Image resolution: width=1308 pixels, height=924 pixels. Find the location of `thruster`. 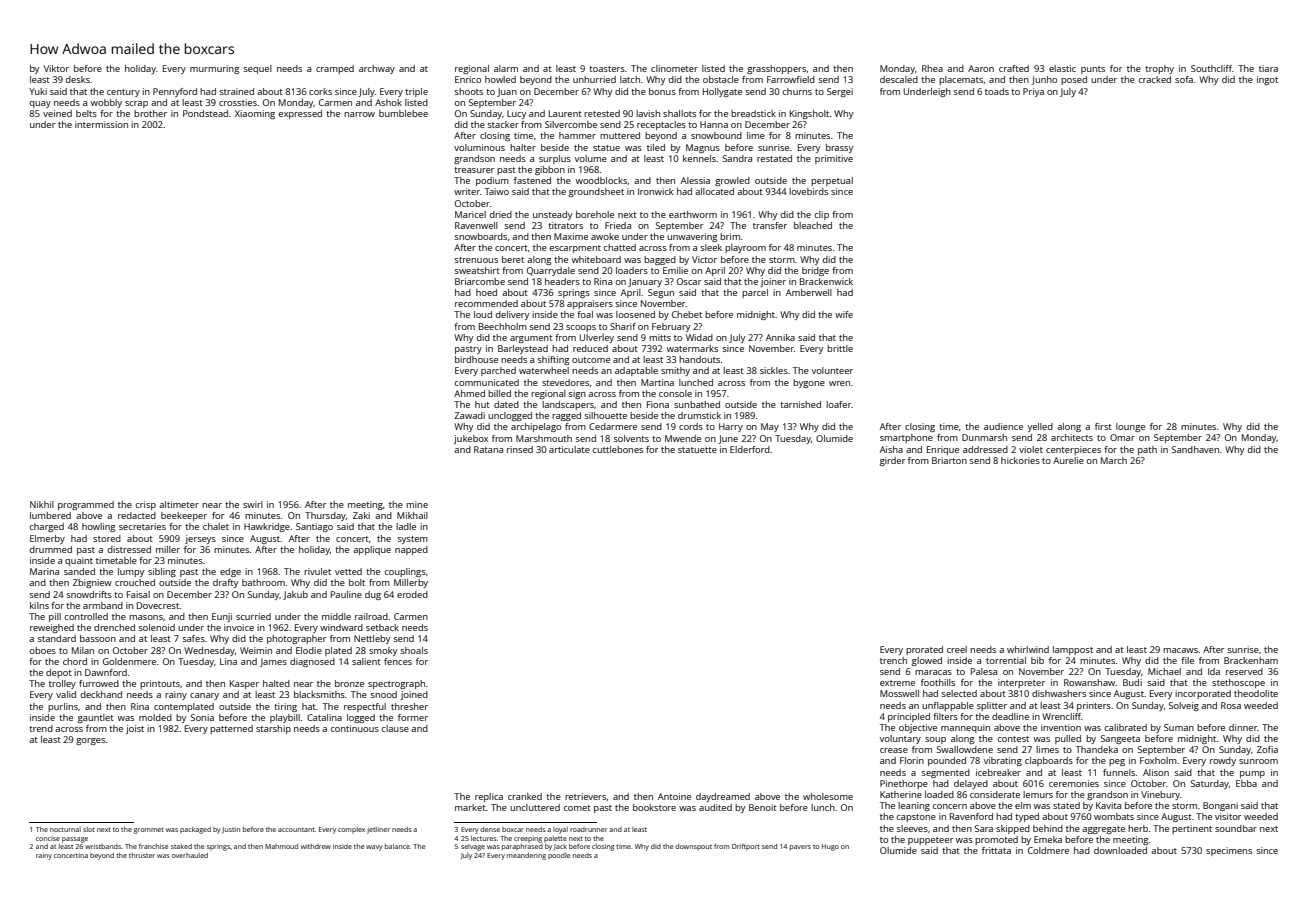

thruster is located at coordinates (142, 855).
